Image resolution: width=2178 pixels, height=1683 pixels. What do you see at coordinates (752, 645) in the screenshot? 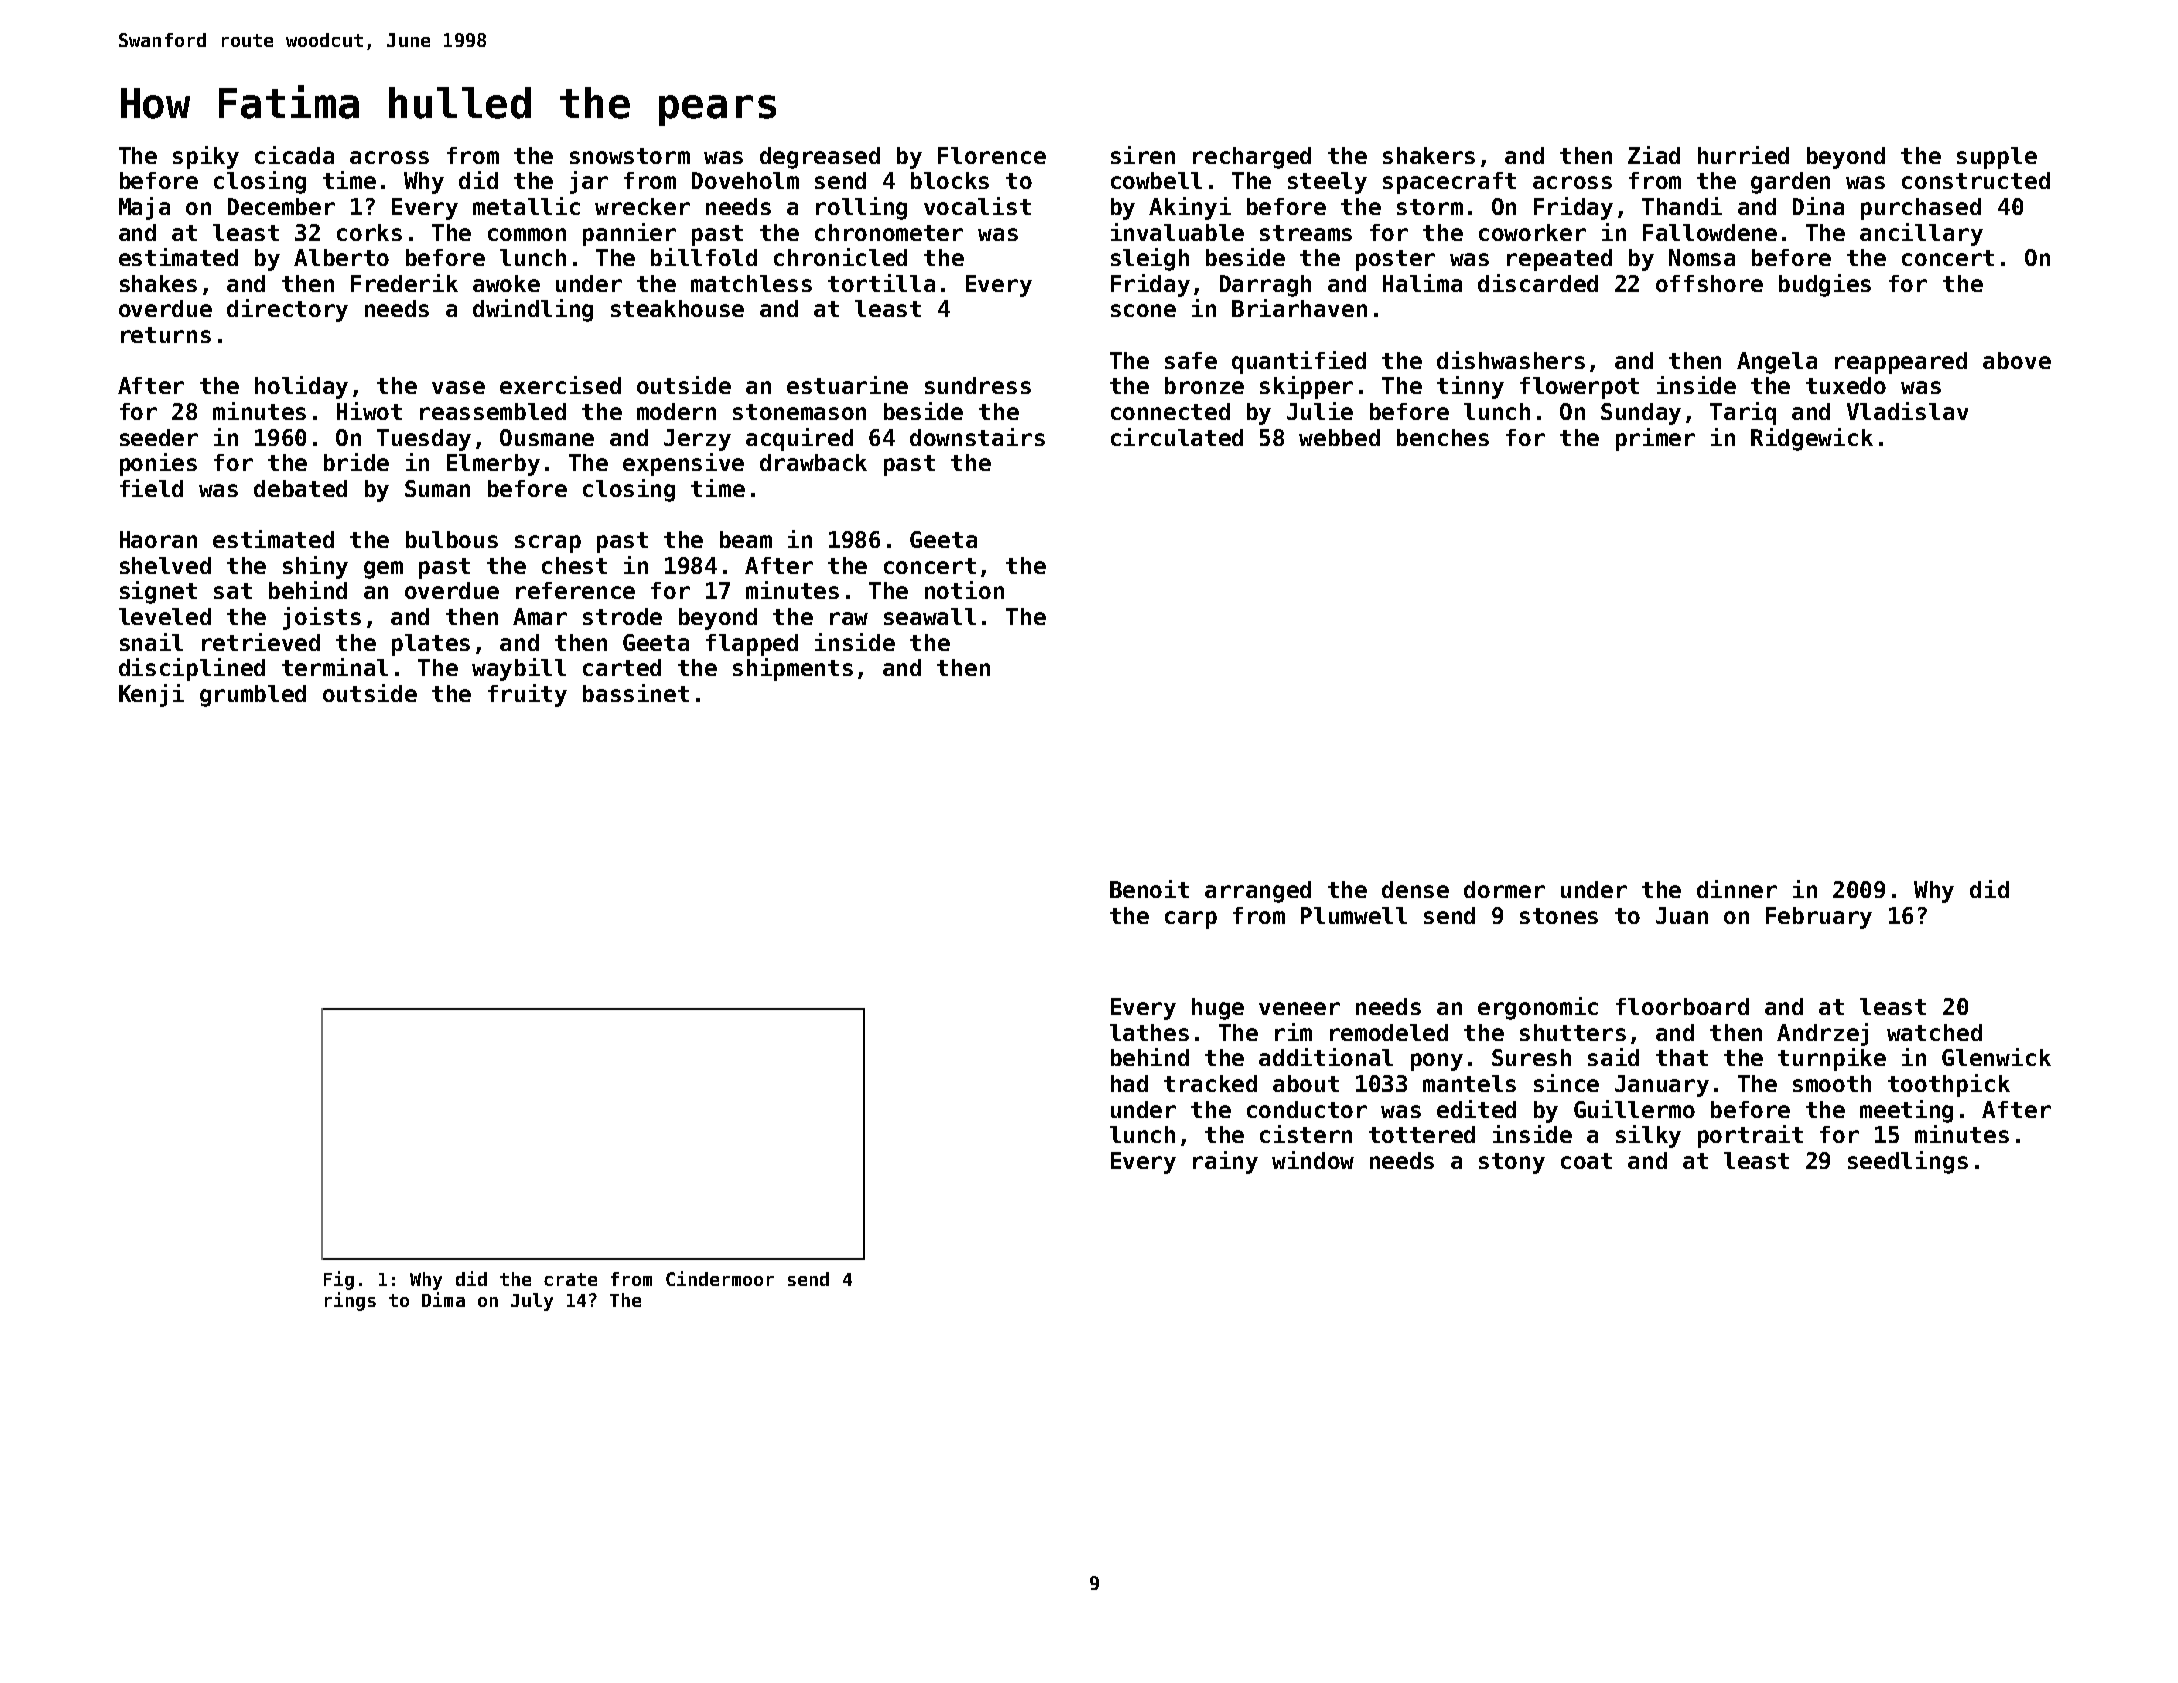
I see `flapped` at bounding box center [752, 645].
